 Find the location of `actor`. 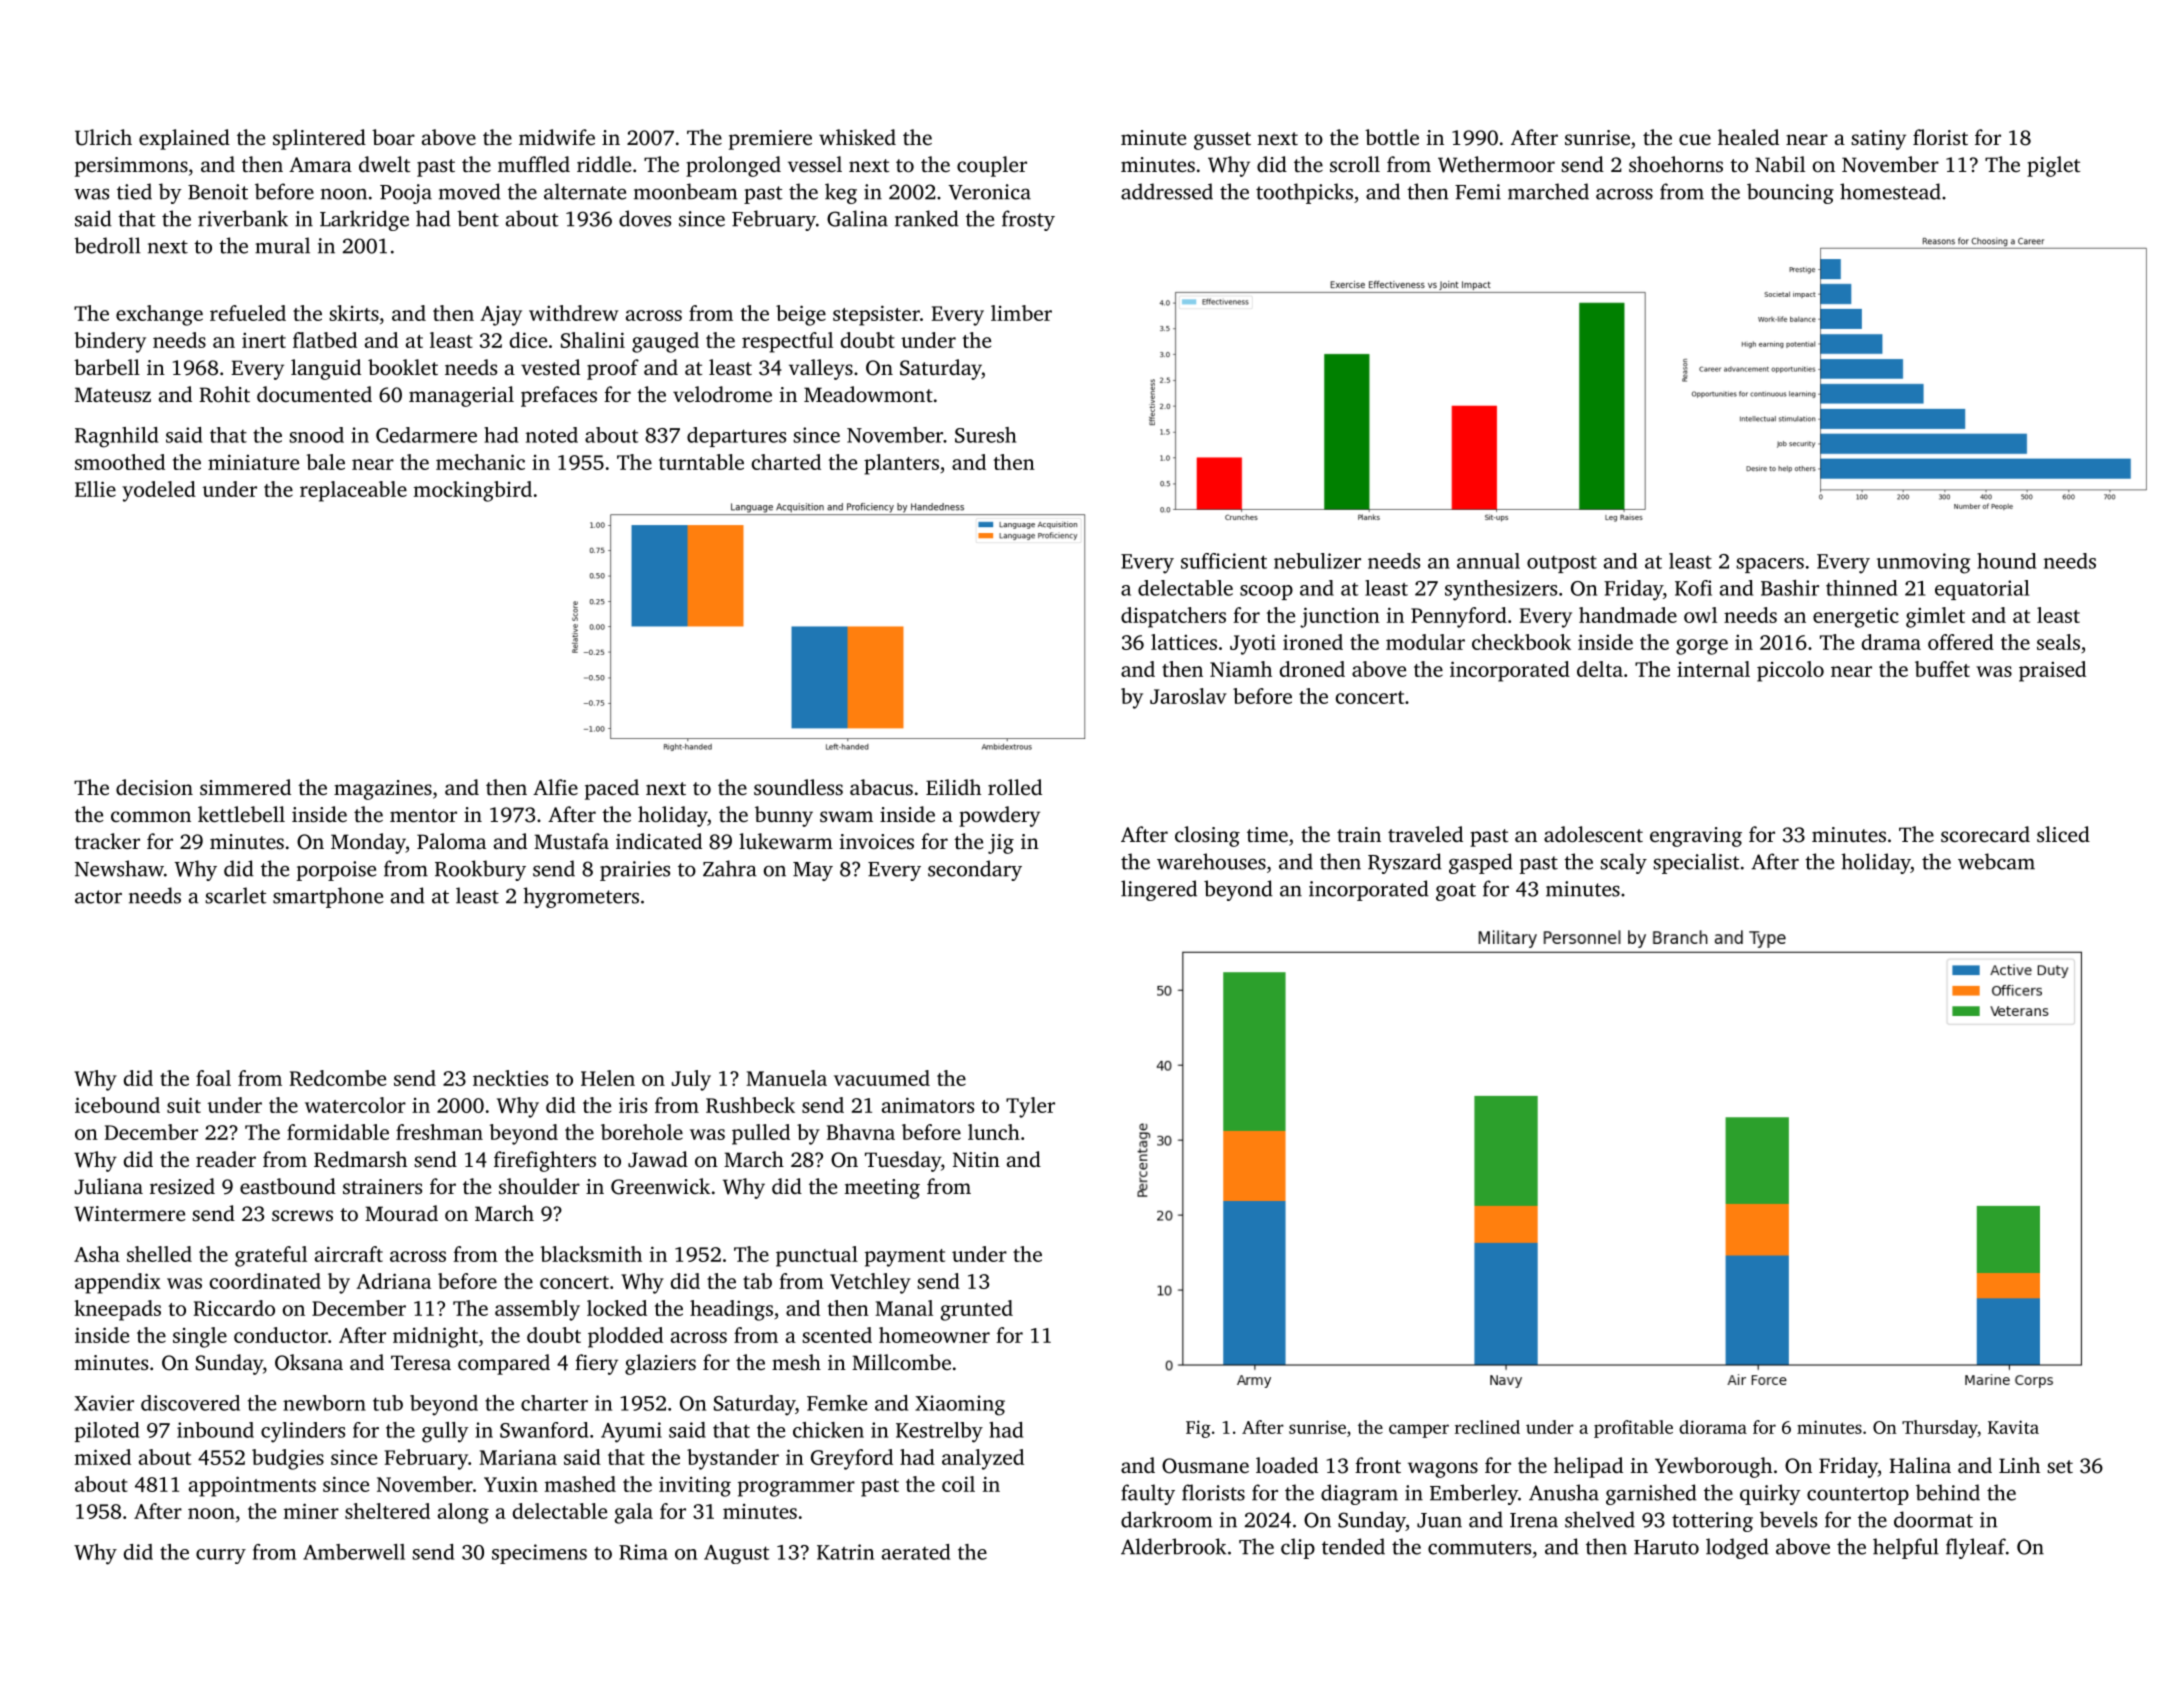

actor is located at coordinates (98, 897).
